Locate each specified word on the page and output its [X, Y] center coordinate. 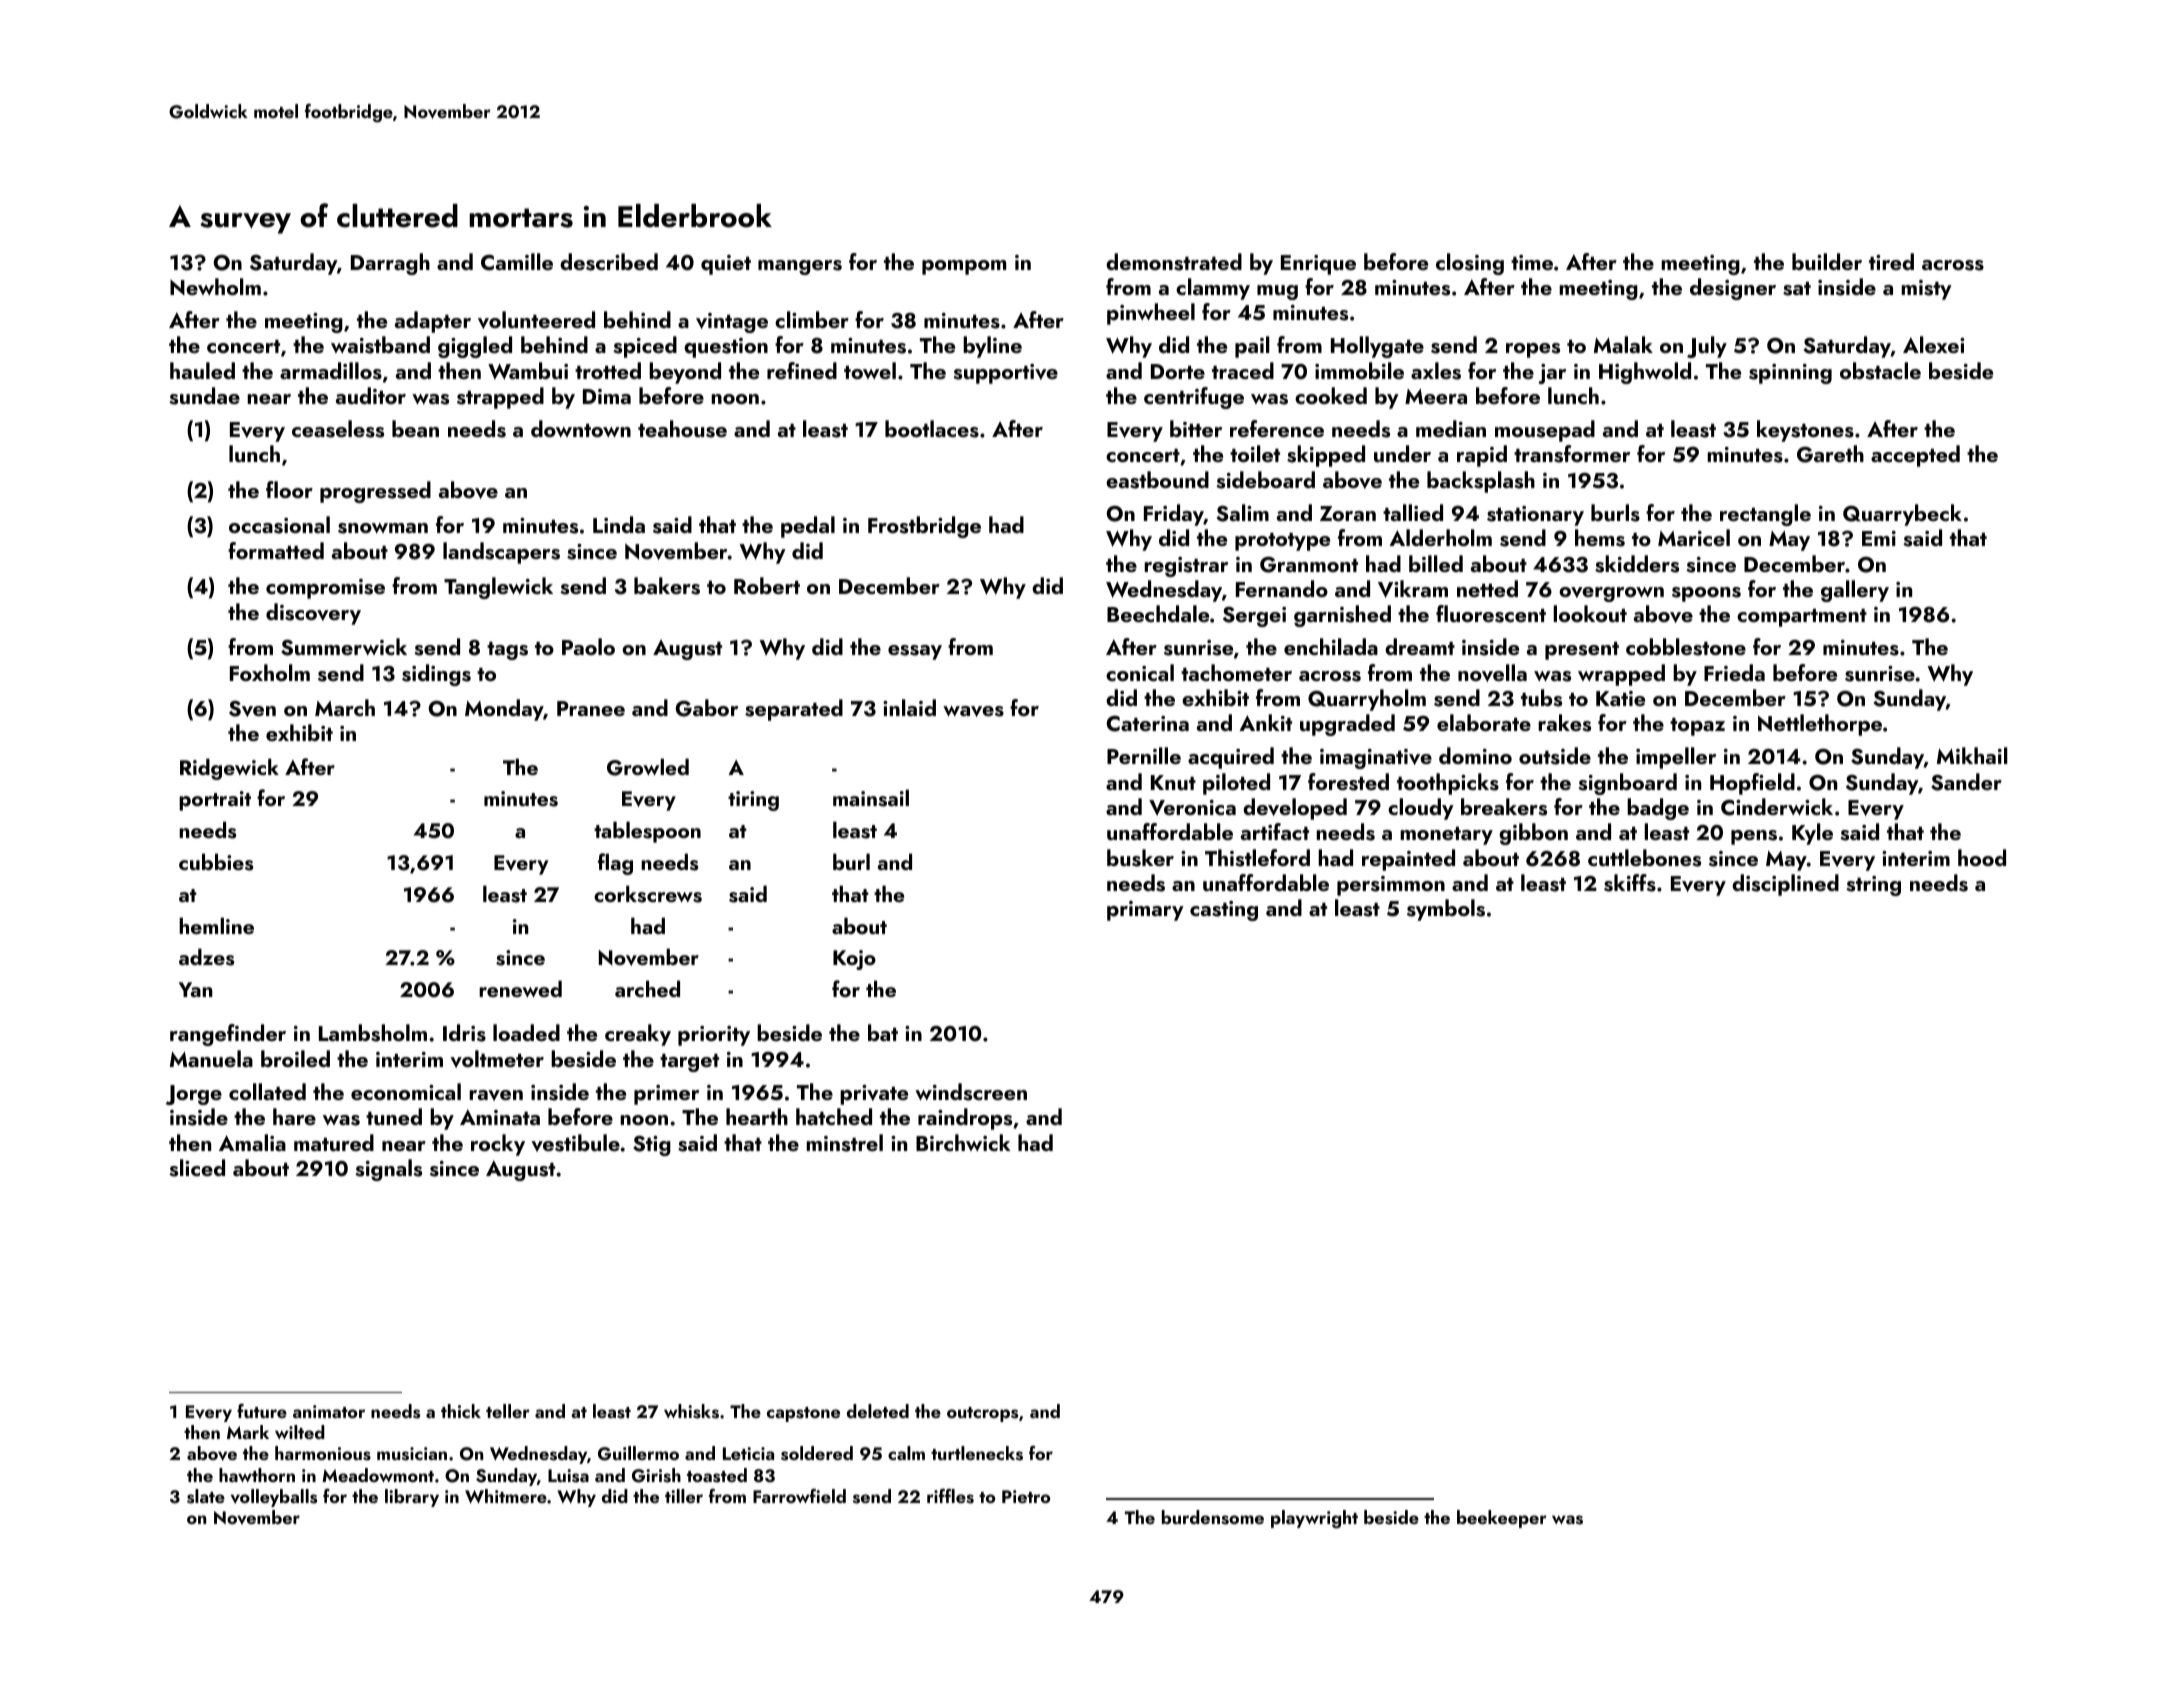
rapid [1482, 456]
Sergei [1254, 617]
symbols [1446, 910]
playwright [1314, 1519]
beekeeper [1502, 1519]
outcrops [982, 1414]
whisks [691, 1411]
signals [388, 1170]
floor [289, 489]
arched [647, 988]
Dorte [1178, 371]
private [874, 1095]
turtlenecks [977, 1453]
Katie [1620, 698]
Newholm [215, 286]
